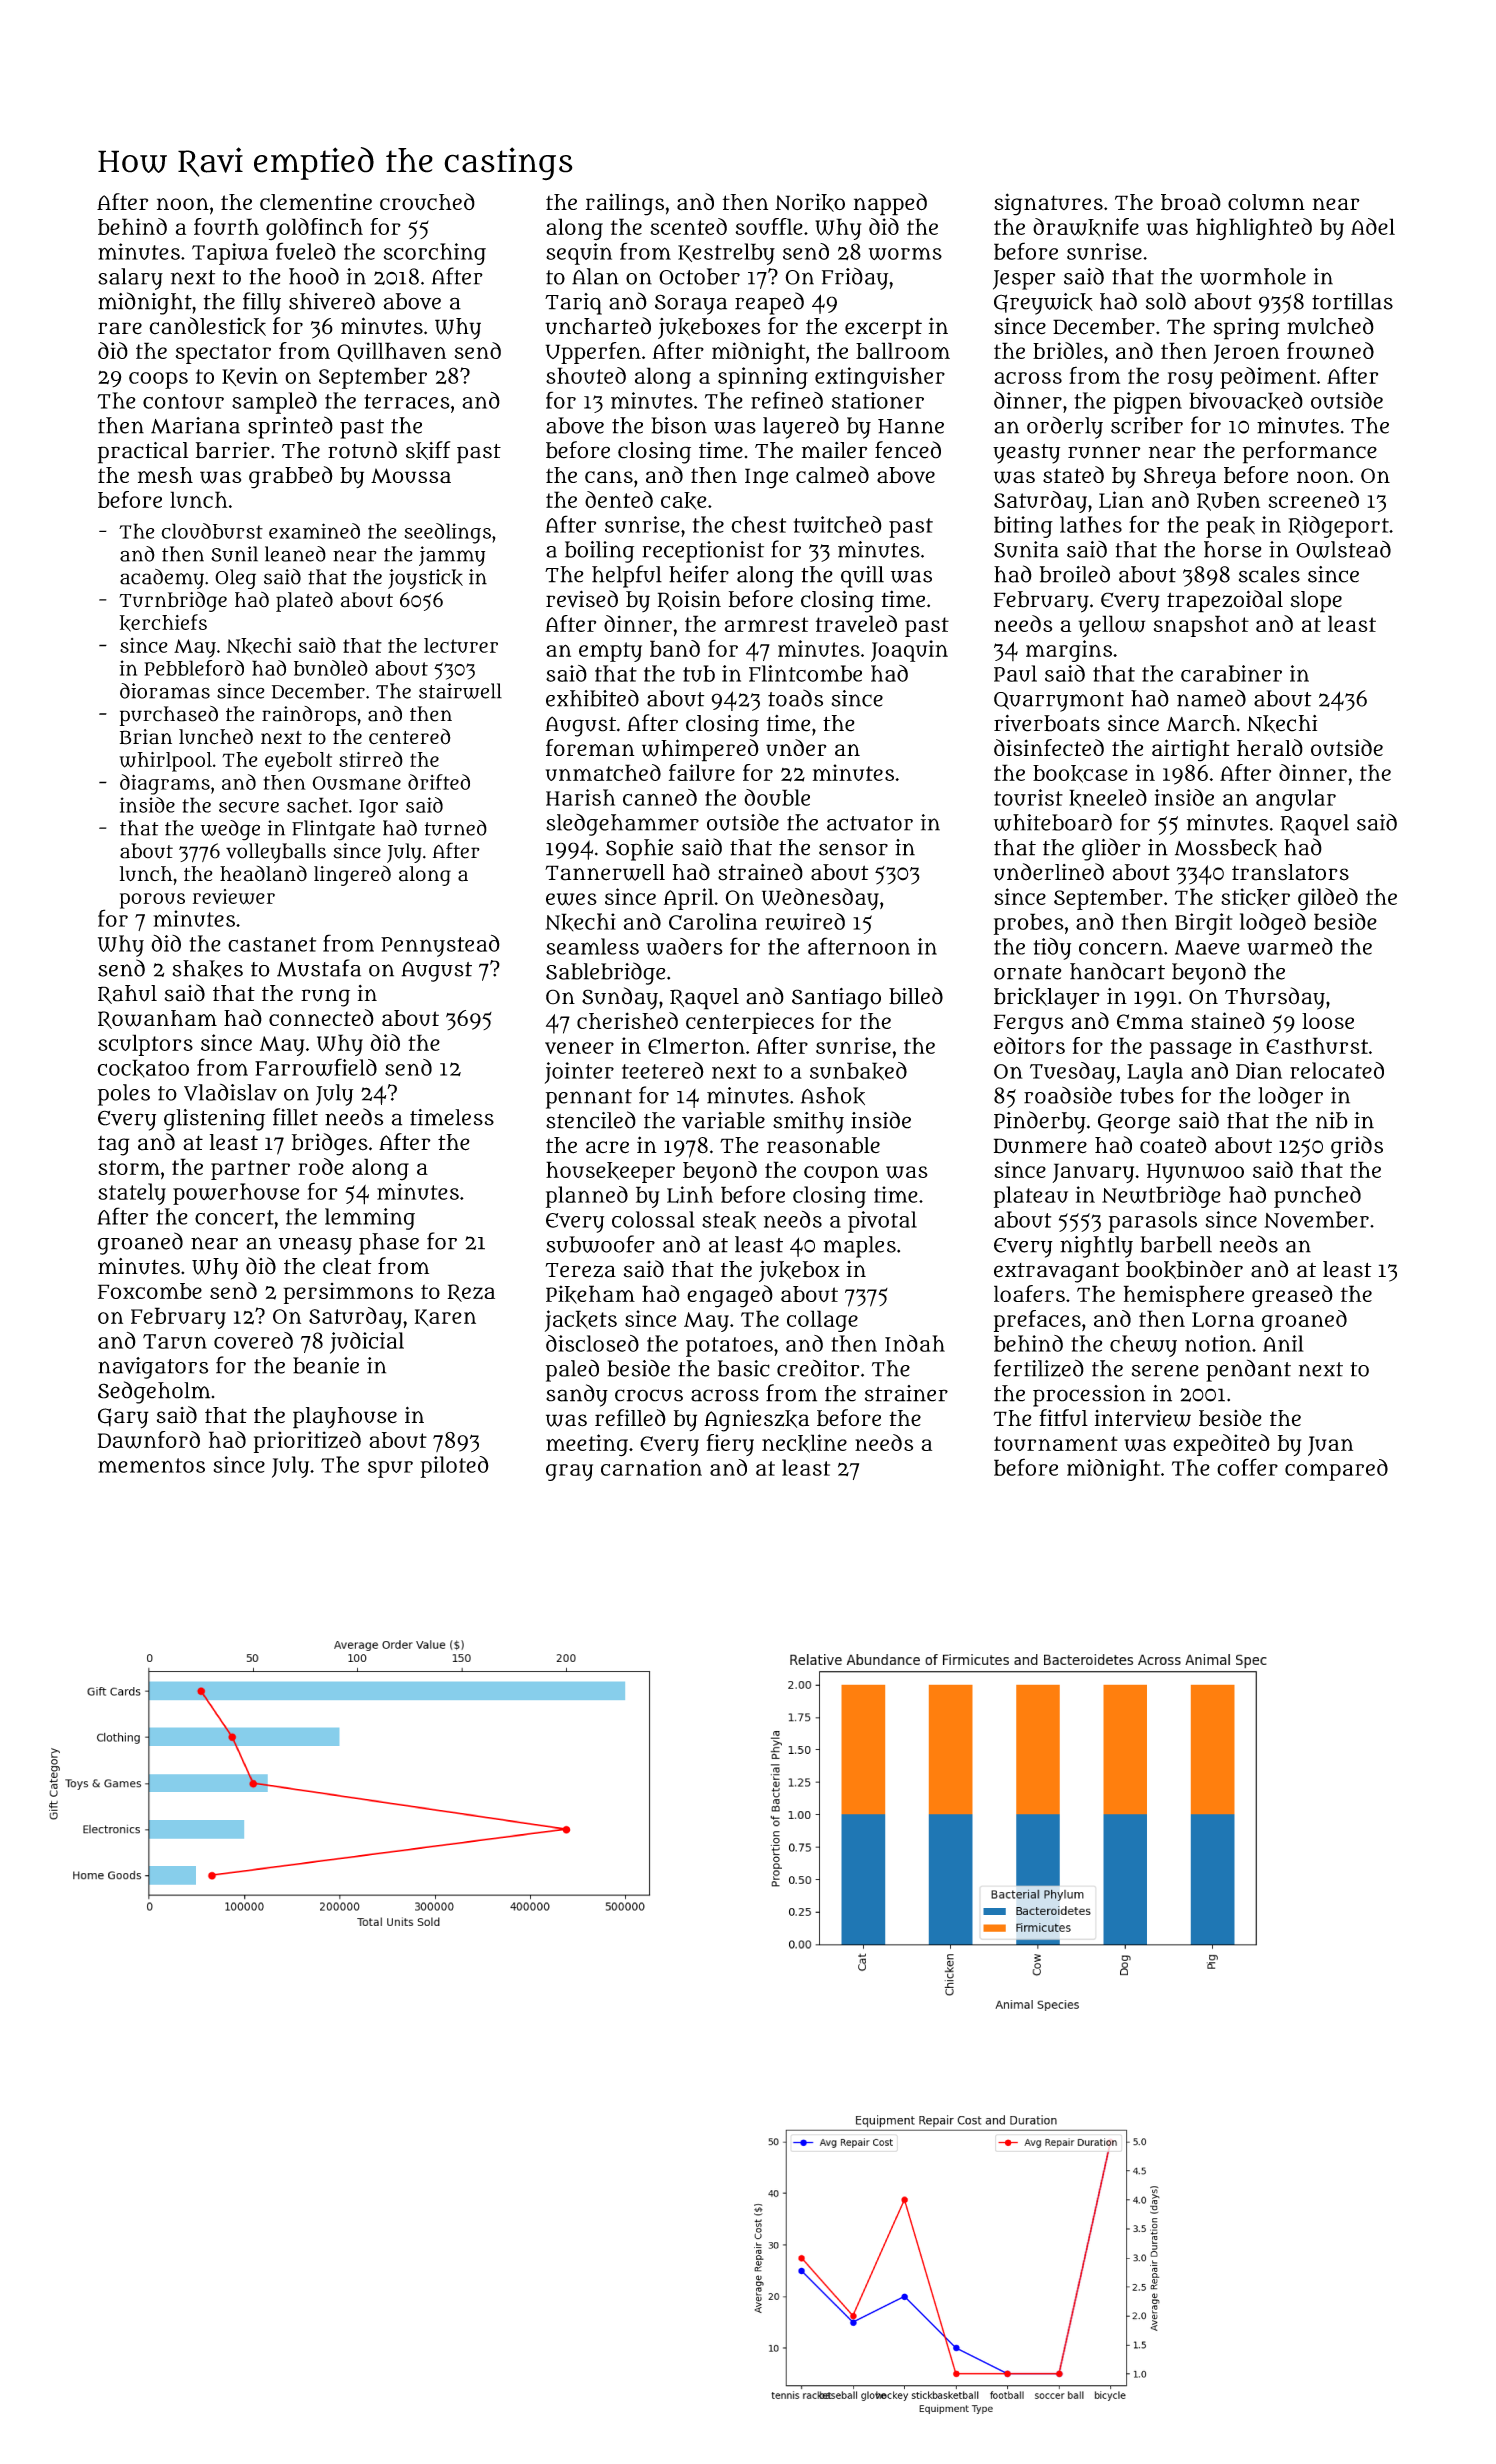 The width and height of the page is (1496, 2464). What do you see at coordinates (1180, 478) in the page?
I see `Shreya` at bounding box center [1180, 478].
